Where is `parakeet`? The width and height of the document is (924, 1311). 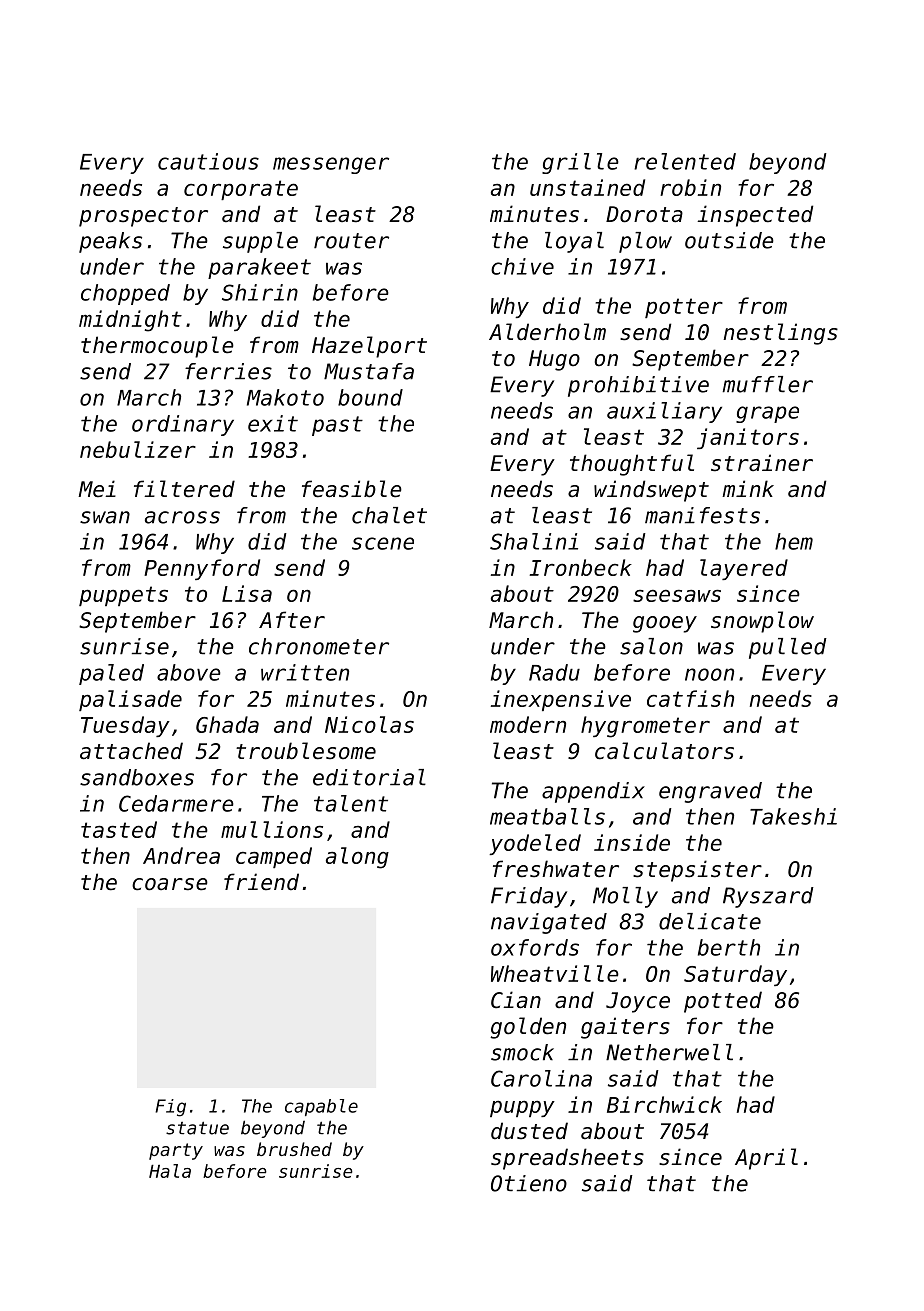
parakeet is located at coordinates (259, 268).
